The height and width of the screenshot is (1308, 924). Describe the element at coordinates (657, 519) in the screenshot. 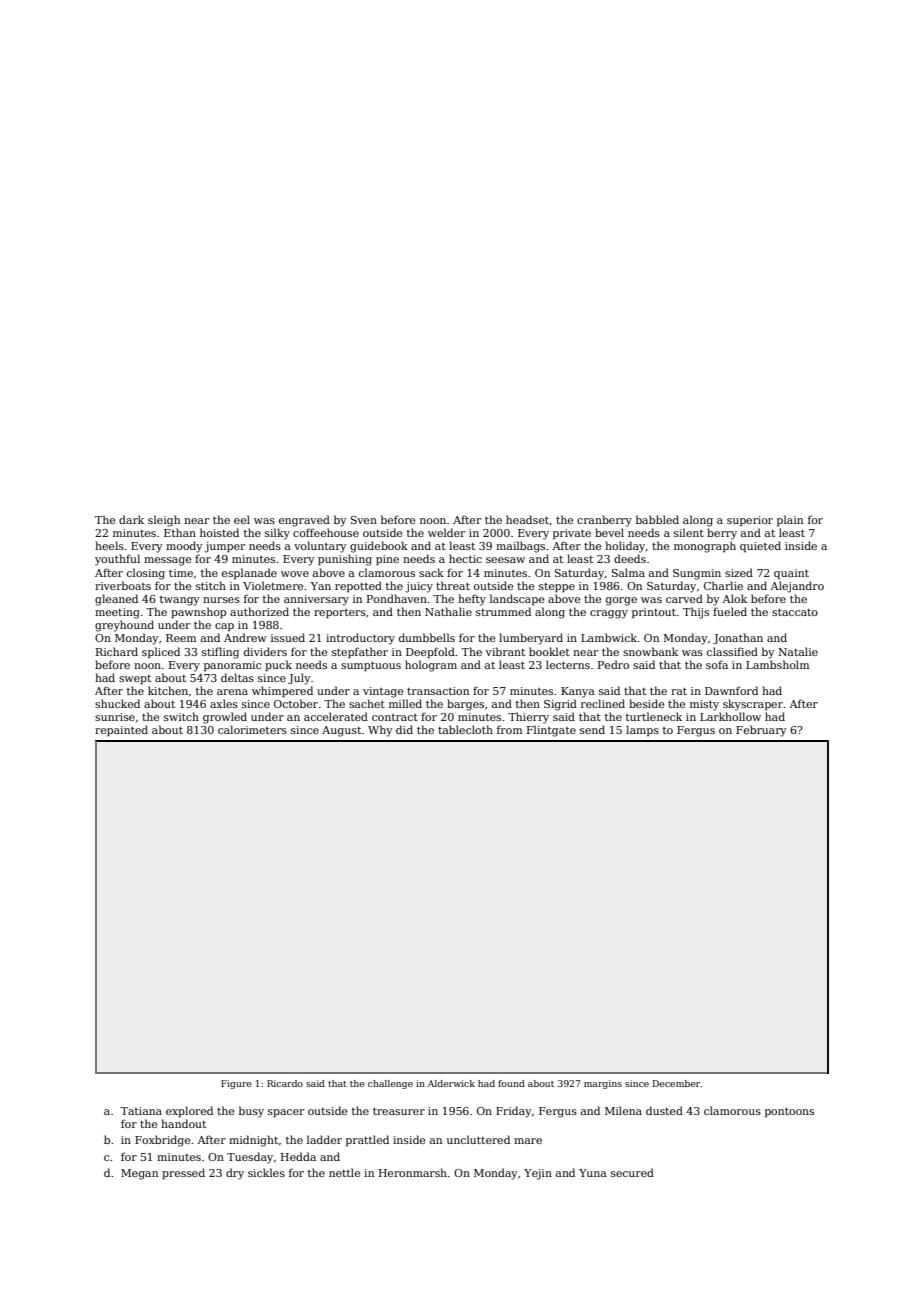

I see `babbled` at that location.
